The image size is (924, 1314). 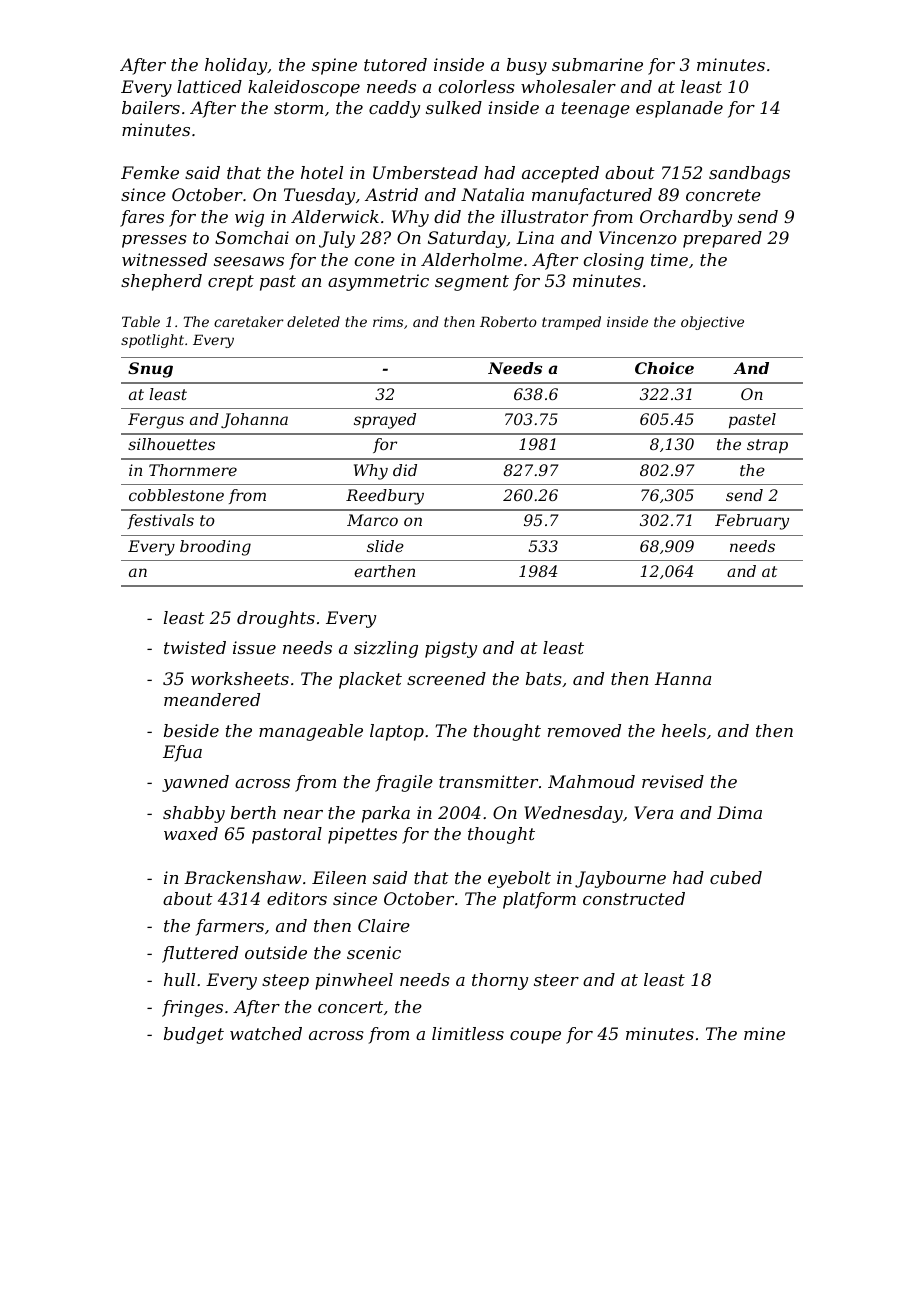 What do you see at coordinates (385, 546) in the screenshot?
I see `slide` at bounding box center [385, 546].
